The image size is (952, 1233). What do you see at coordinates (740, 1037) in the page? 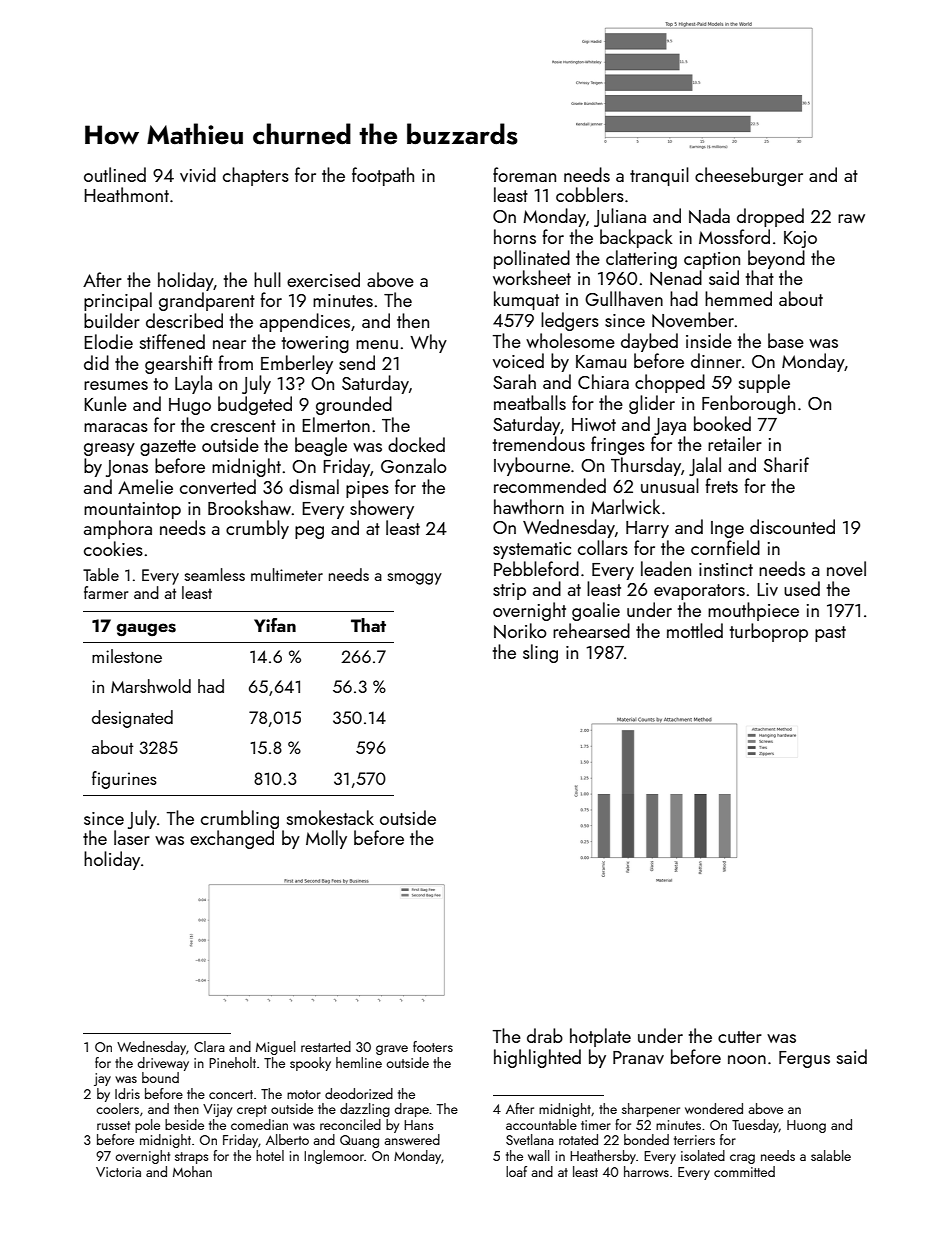
I see `cutter` at bounding box center [740, 1037].
